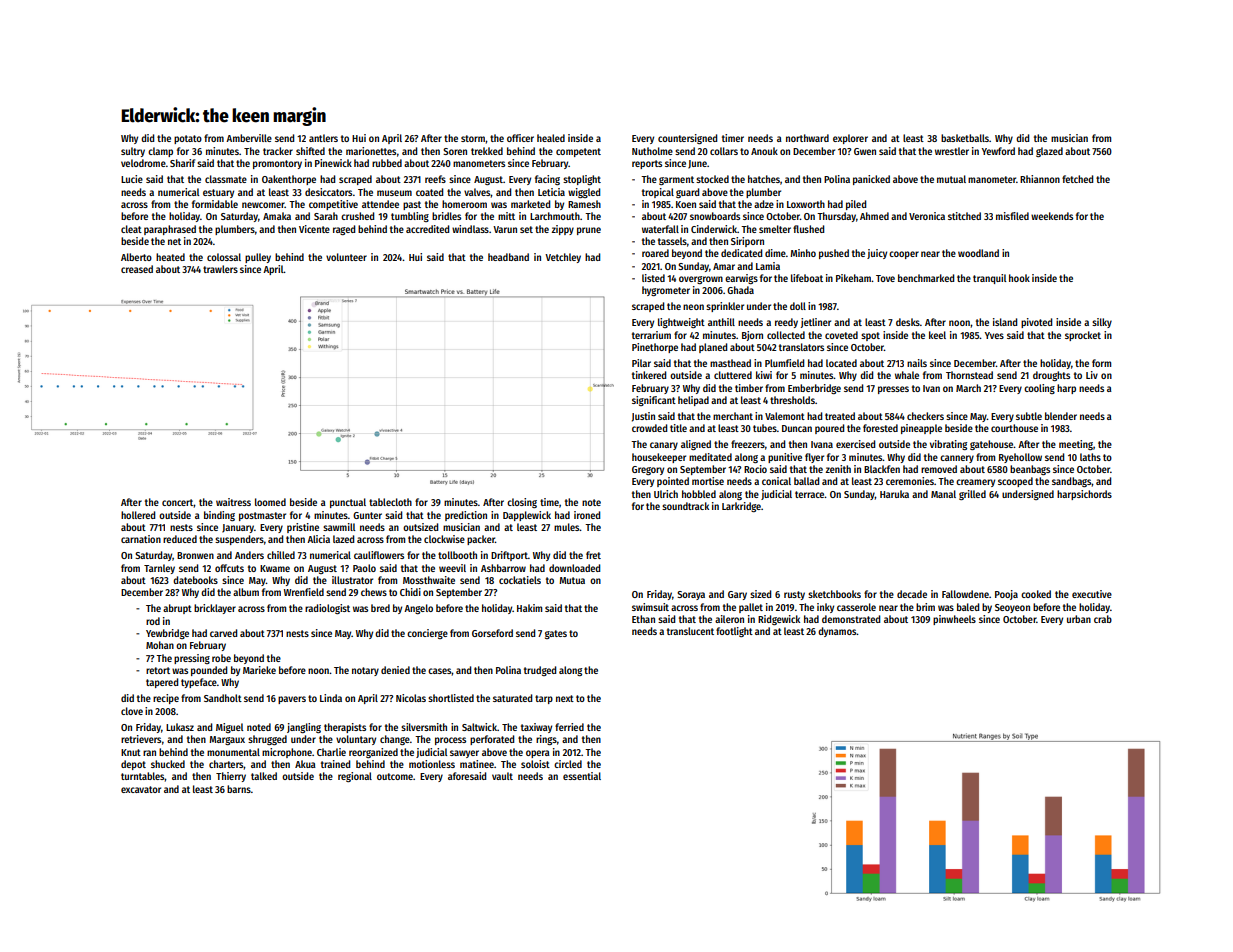  Describe the element at coordinates (582, 776) in the screenshot. I see `essential` at that location.
